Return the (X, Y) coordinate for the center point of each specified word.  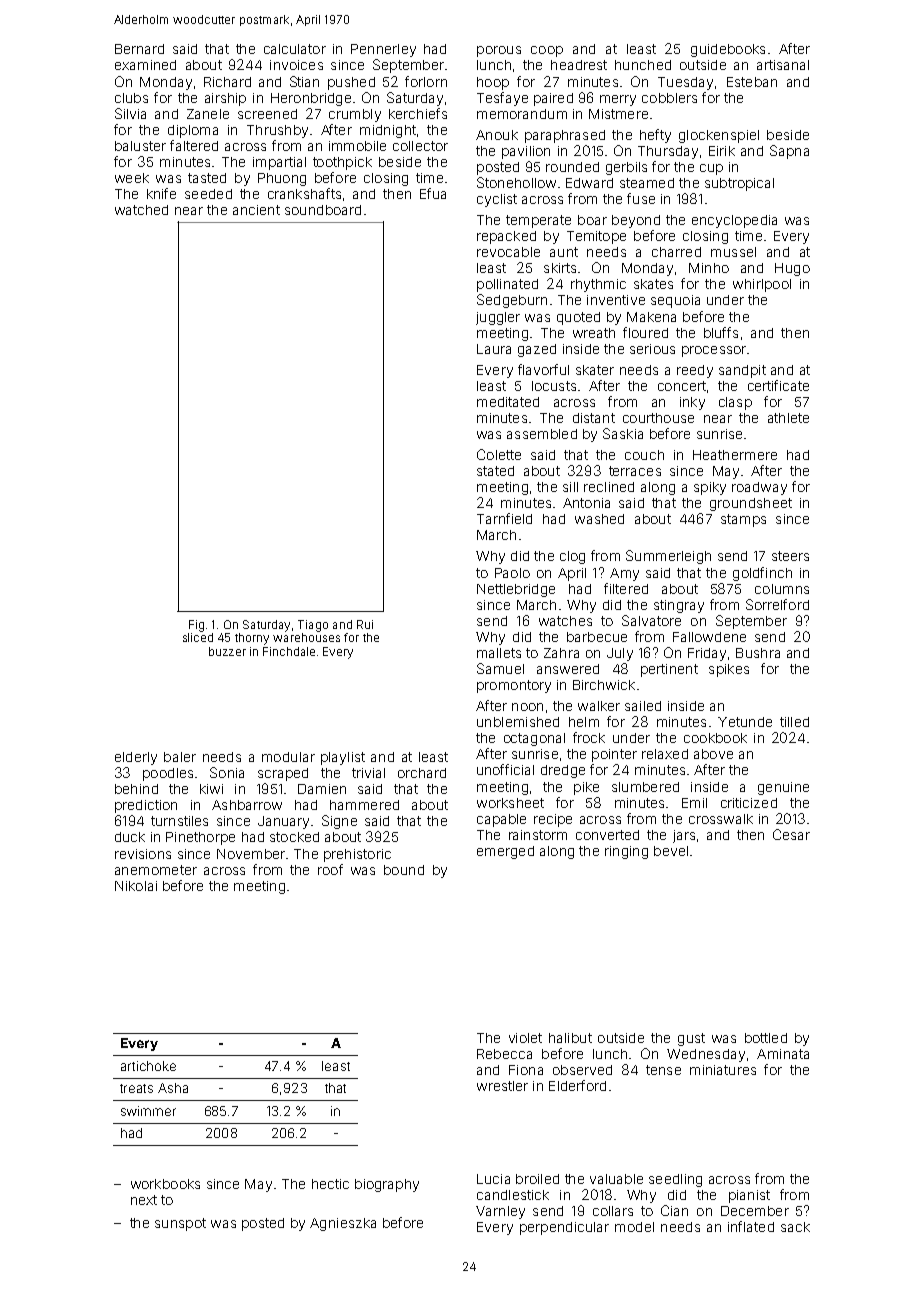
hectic (330, 1184)
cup (711, 169)
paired (553, 99)
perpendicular (564, 1228)
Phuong (282, 179)
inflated (751, 1226)
